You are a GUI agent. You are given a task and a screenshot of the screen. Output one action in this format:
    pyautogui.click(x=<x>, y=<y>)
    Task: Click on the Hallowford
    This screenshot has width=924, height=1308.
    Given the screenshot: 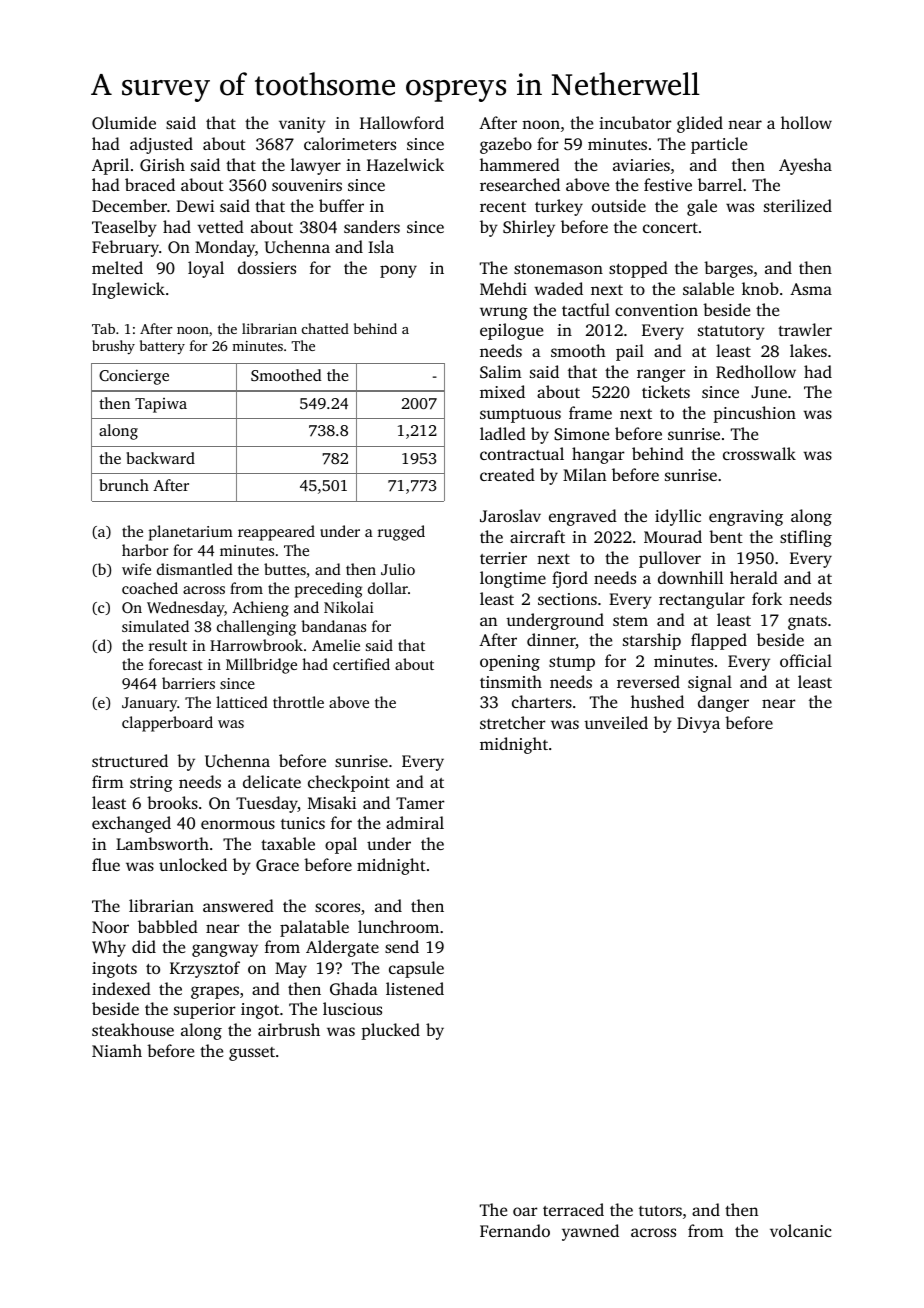 What is the action you would take?
    pyautogui.click(x=402, y=122)
